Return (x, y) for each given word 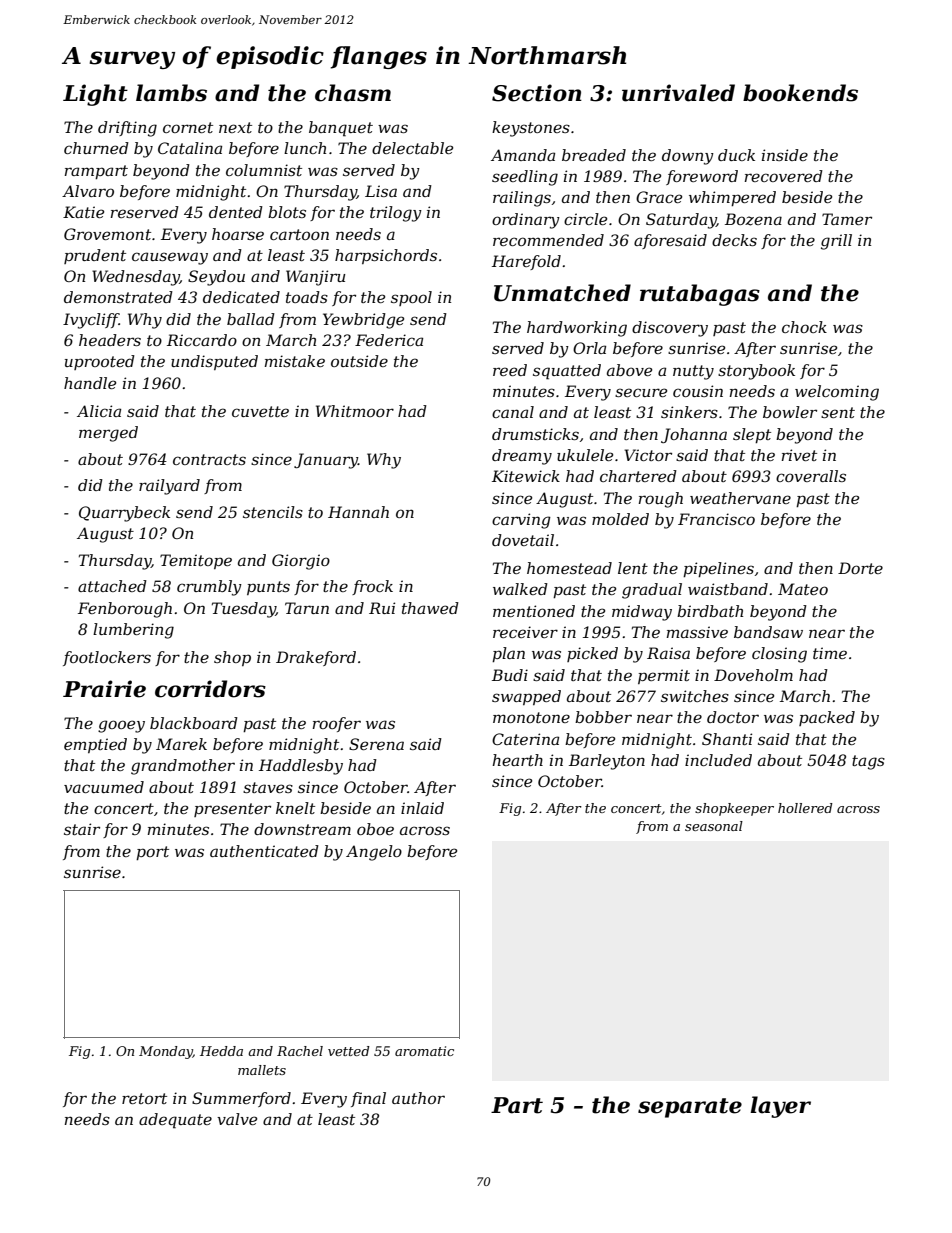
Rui (382, 608)
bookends (800, 93)
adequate (175, 1121)
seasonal (714, 826)
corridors (210, 689)
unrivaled (678, 93)
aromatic (424, 1051)
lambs (171, 93)
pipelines (718, 569)
